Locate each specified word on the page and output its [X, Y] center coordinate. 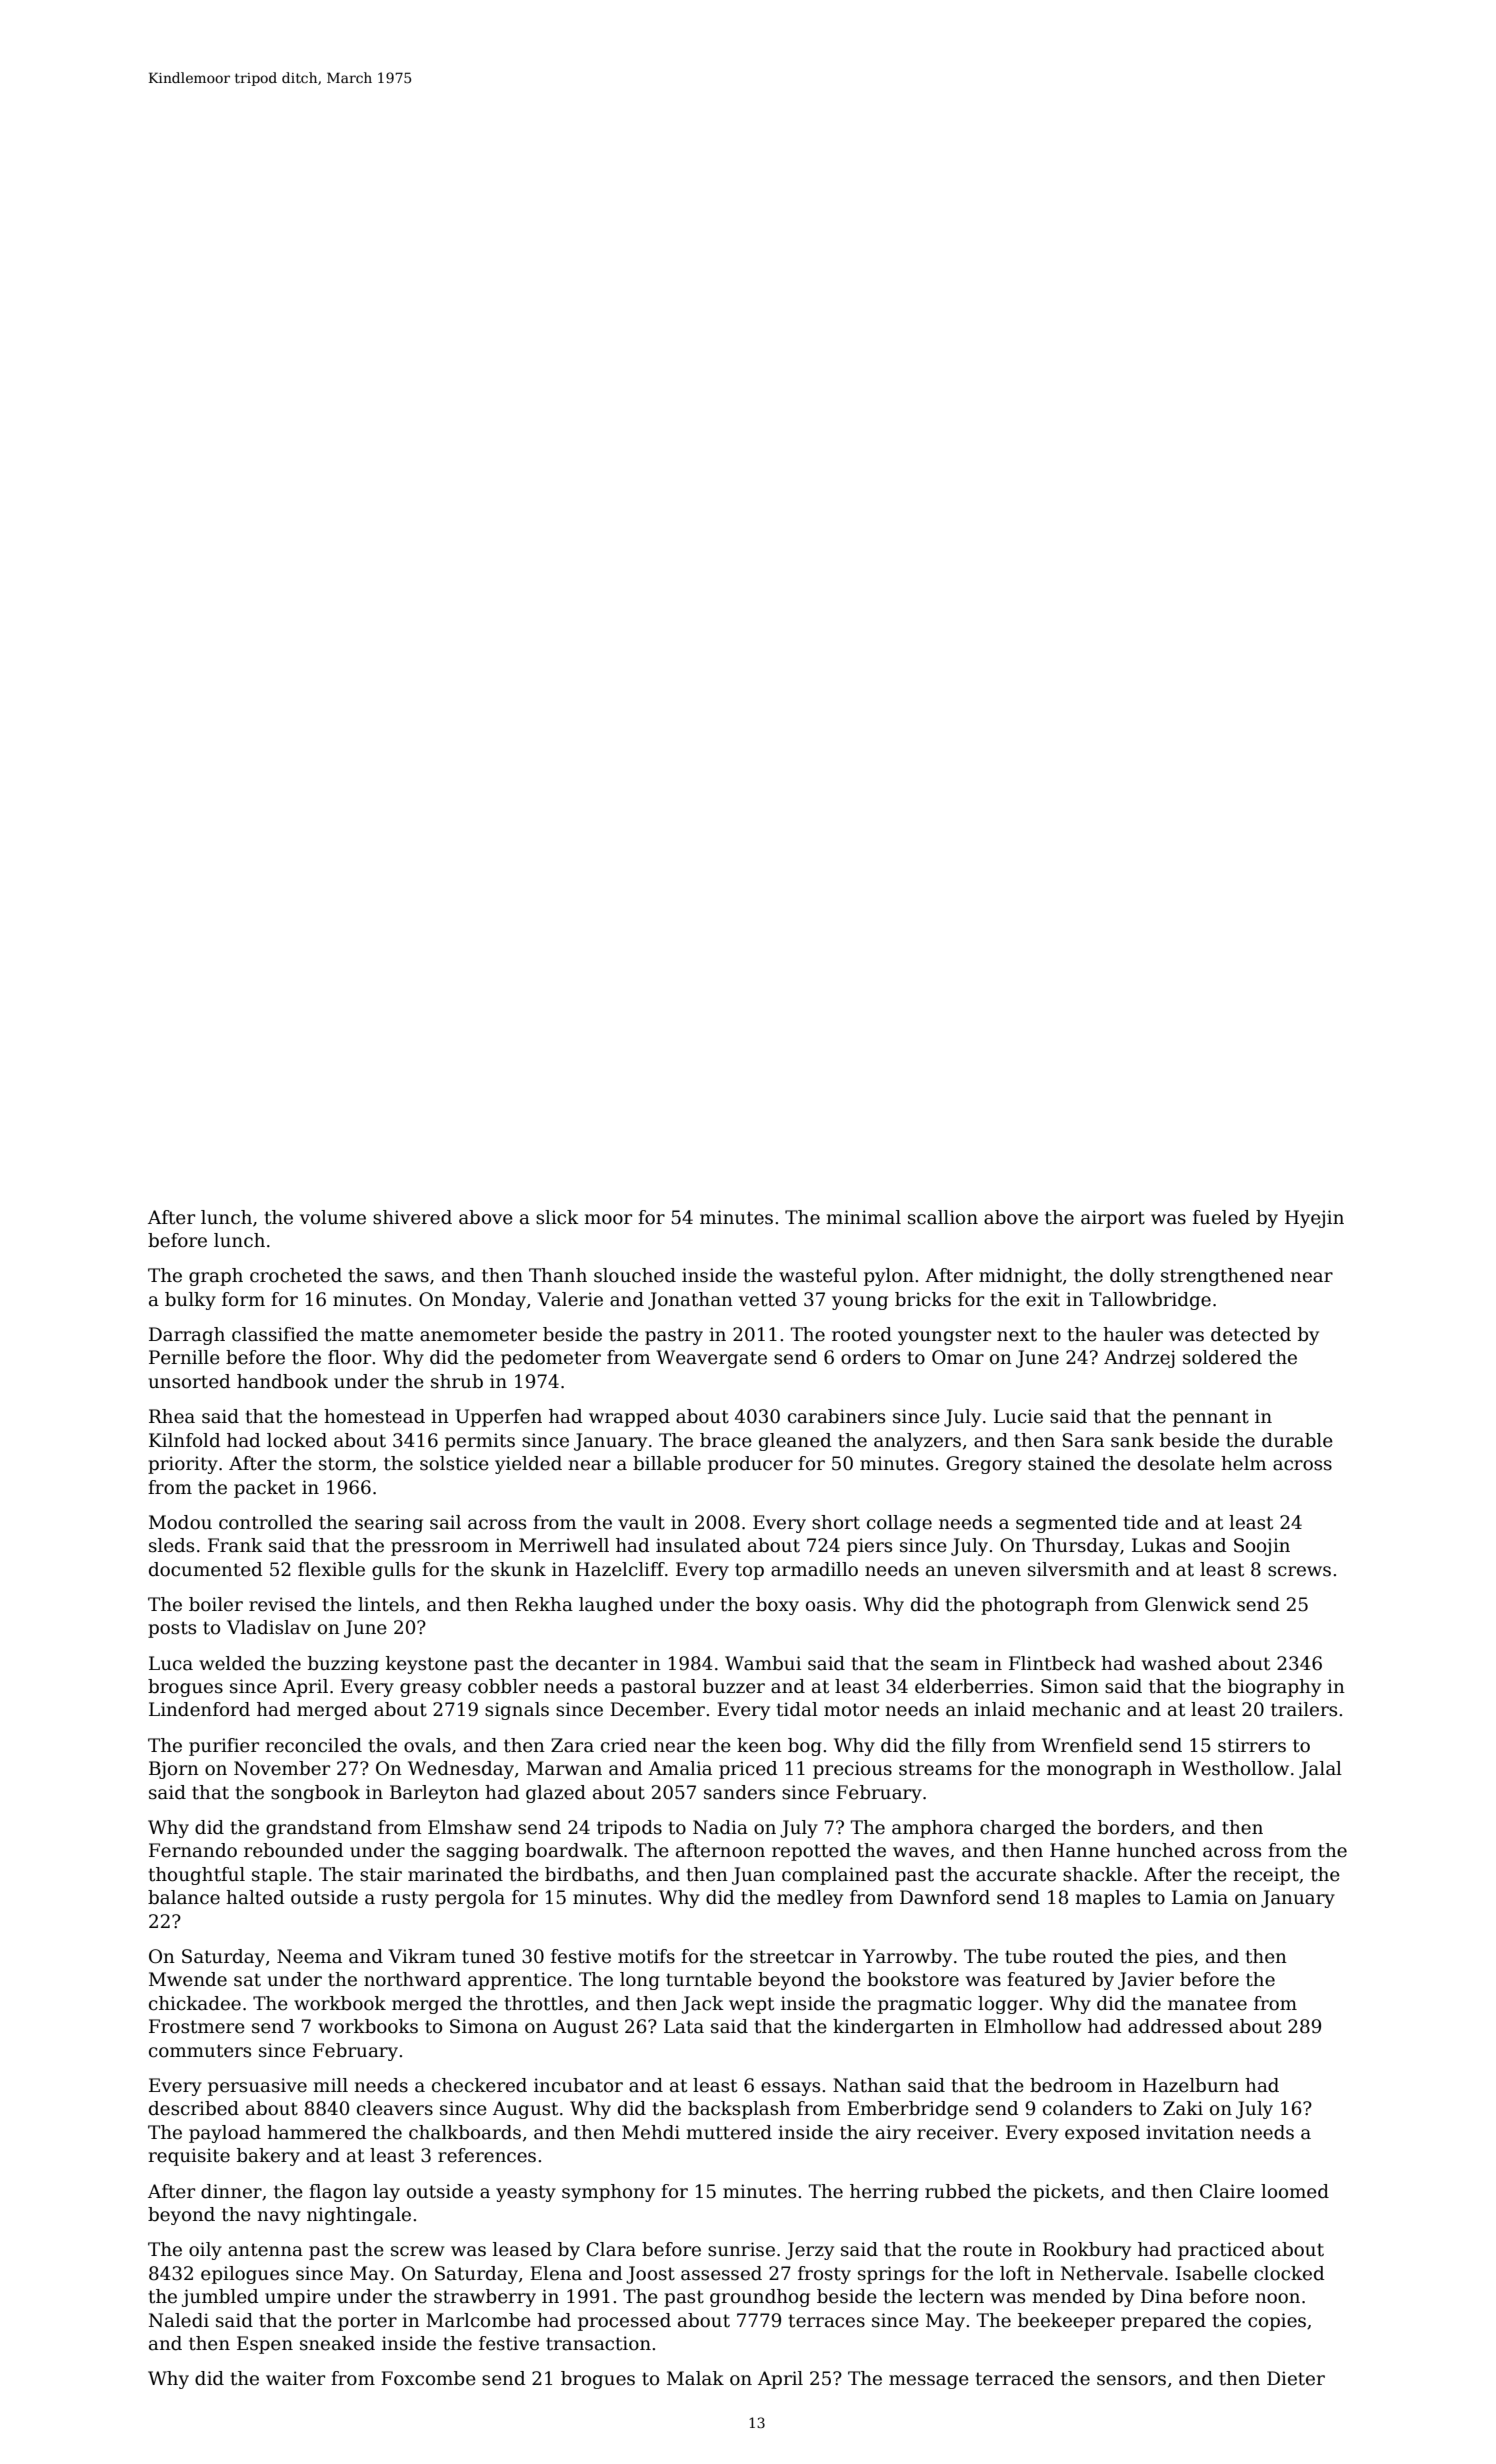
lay [386, 2193]
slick [557, 1217]
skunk [518, 1569]
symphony [608, 2193]
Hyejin [1314, 1219]
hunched [1156, 1850]
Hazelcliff [620, 1569]
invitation [1190, 2132]
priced [748, 1770]
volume [333, 1217]
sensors [1131, 2380]
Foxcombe [428, 2378]
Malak [695, 2378]
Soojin [1262, 1547]
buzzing [343, 1665]
